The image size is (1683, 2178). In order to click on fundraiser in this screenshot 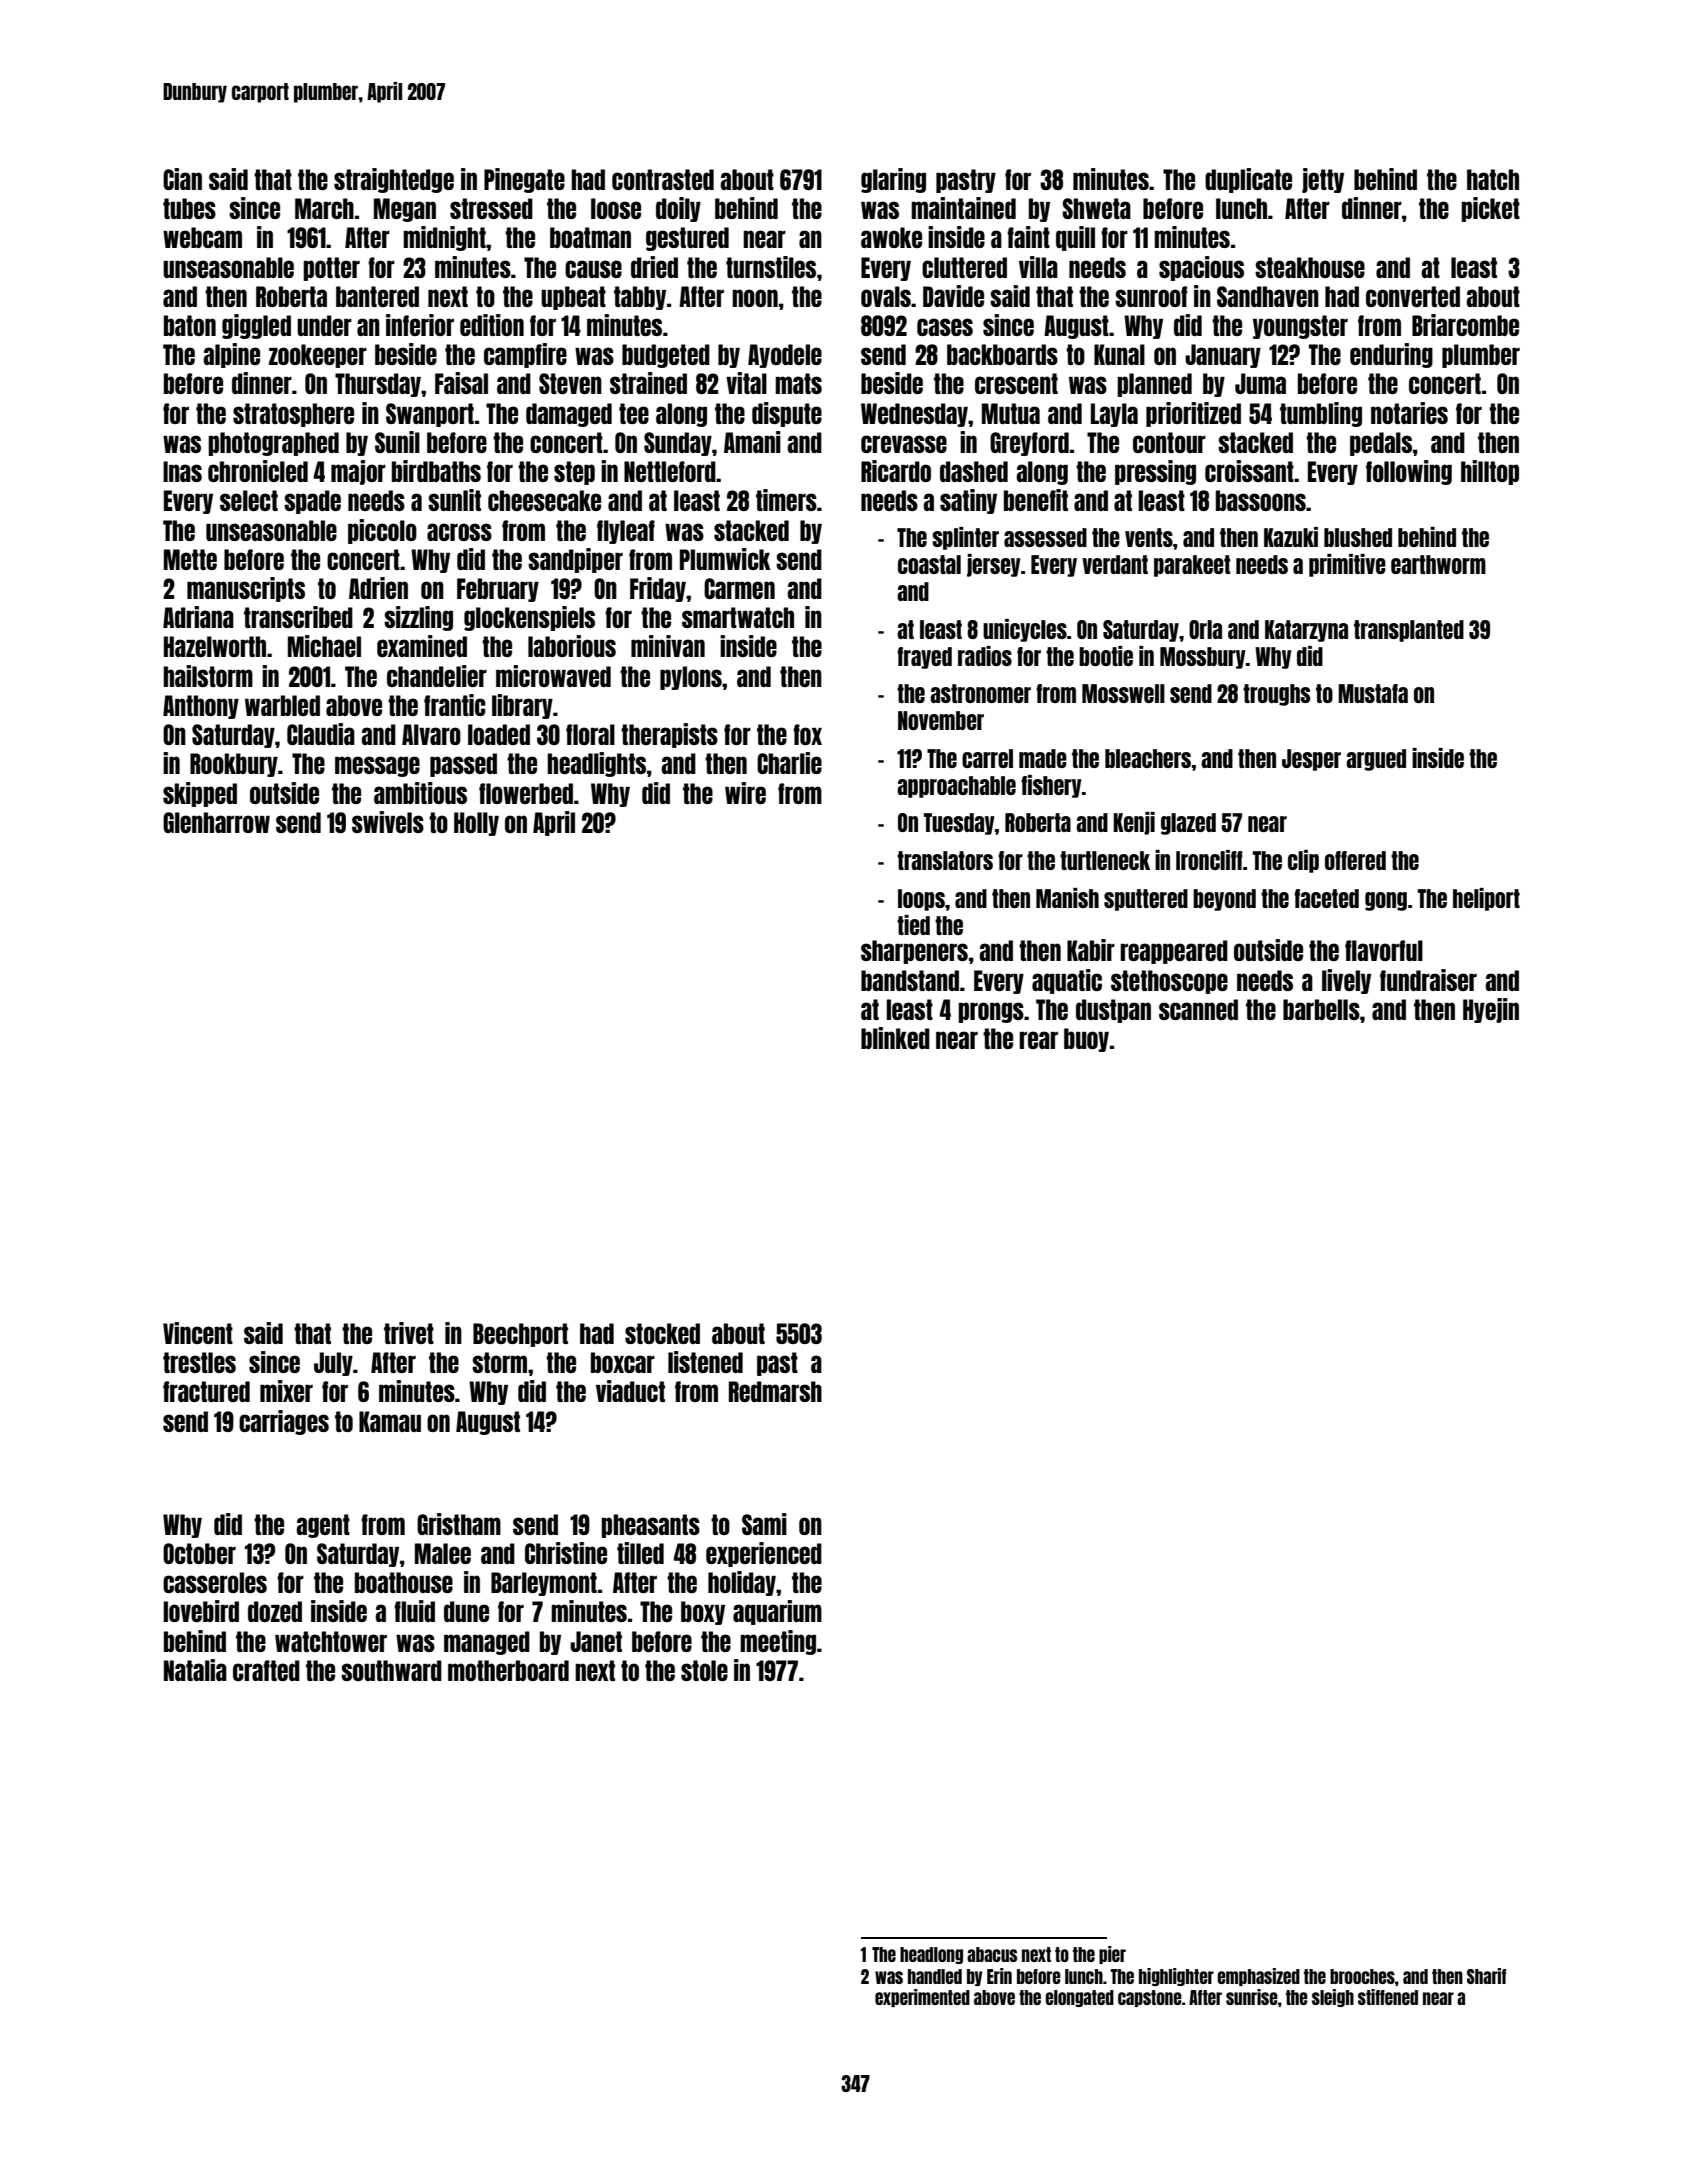, I will do `click(1428, 980)`.
